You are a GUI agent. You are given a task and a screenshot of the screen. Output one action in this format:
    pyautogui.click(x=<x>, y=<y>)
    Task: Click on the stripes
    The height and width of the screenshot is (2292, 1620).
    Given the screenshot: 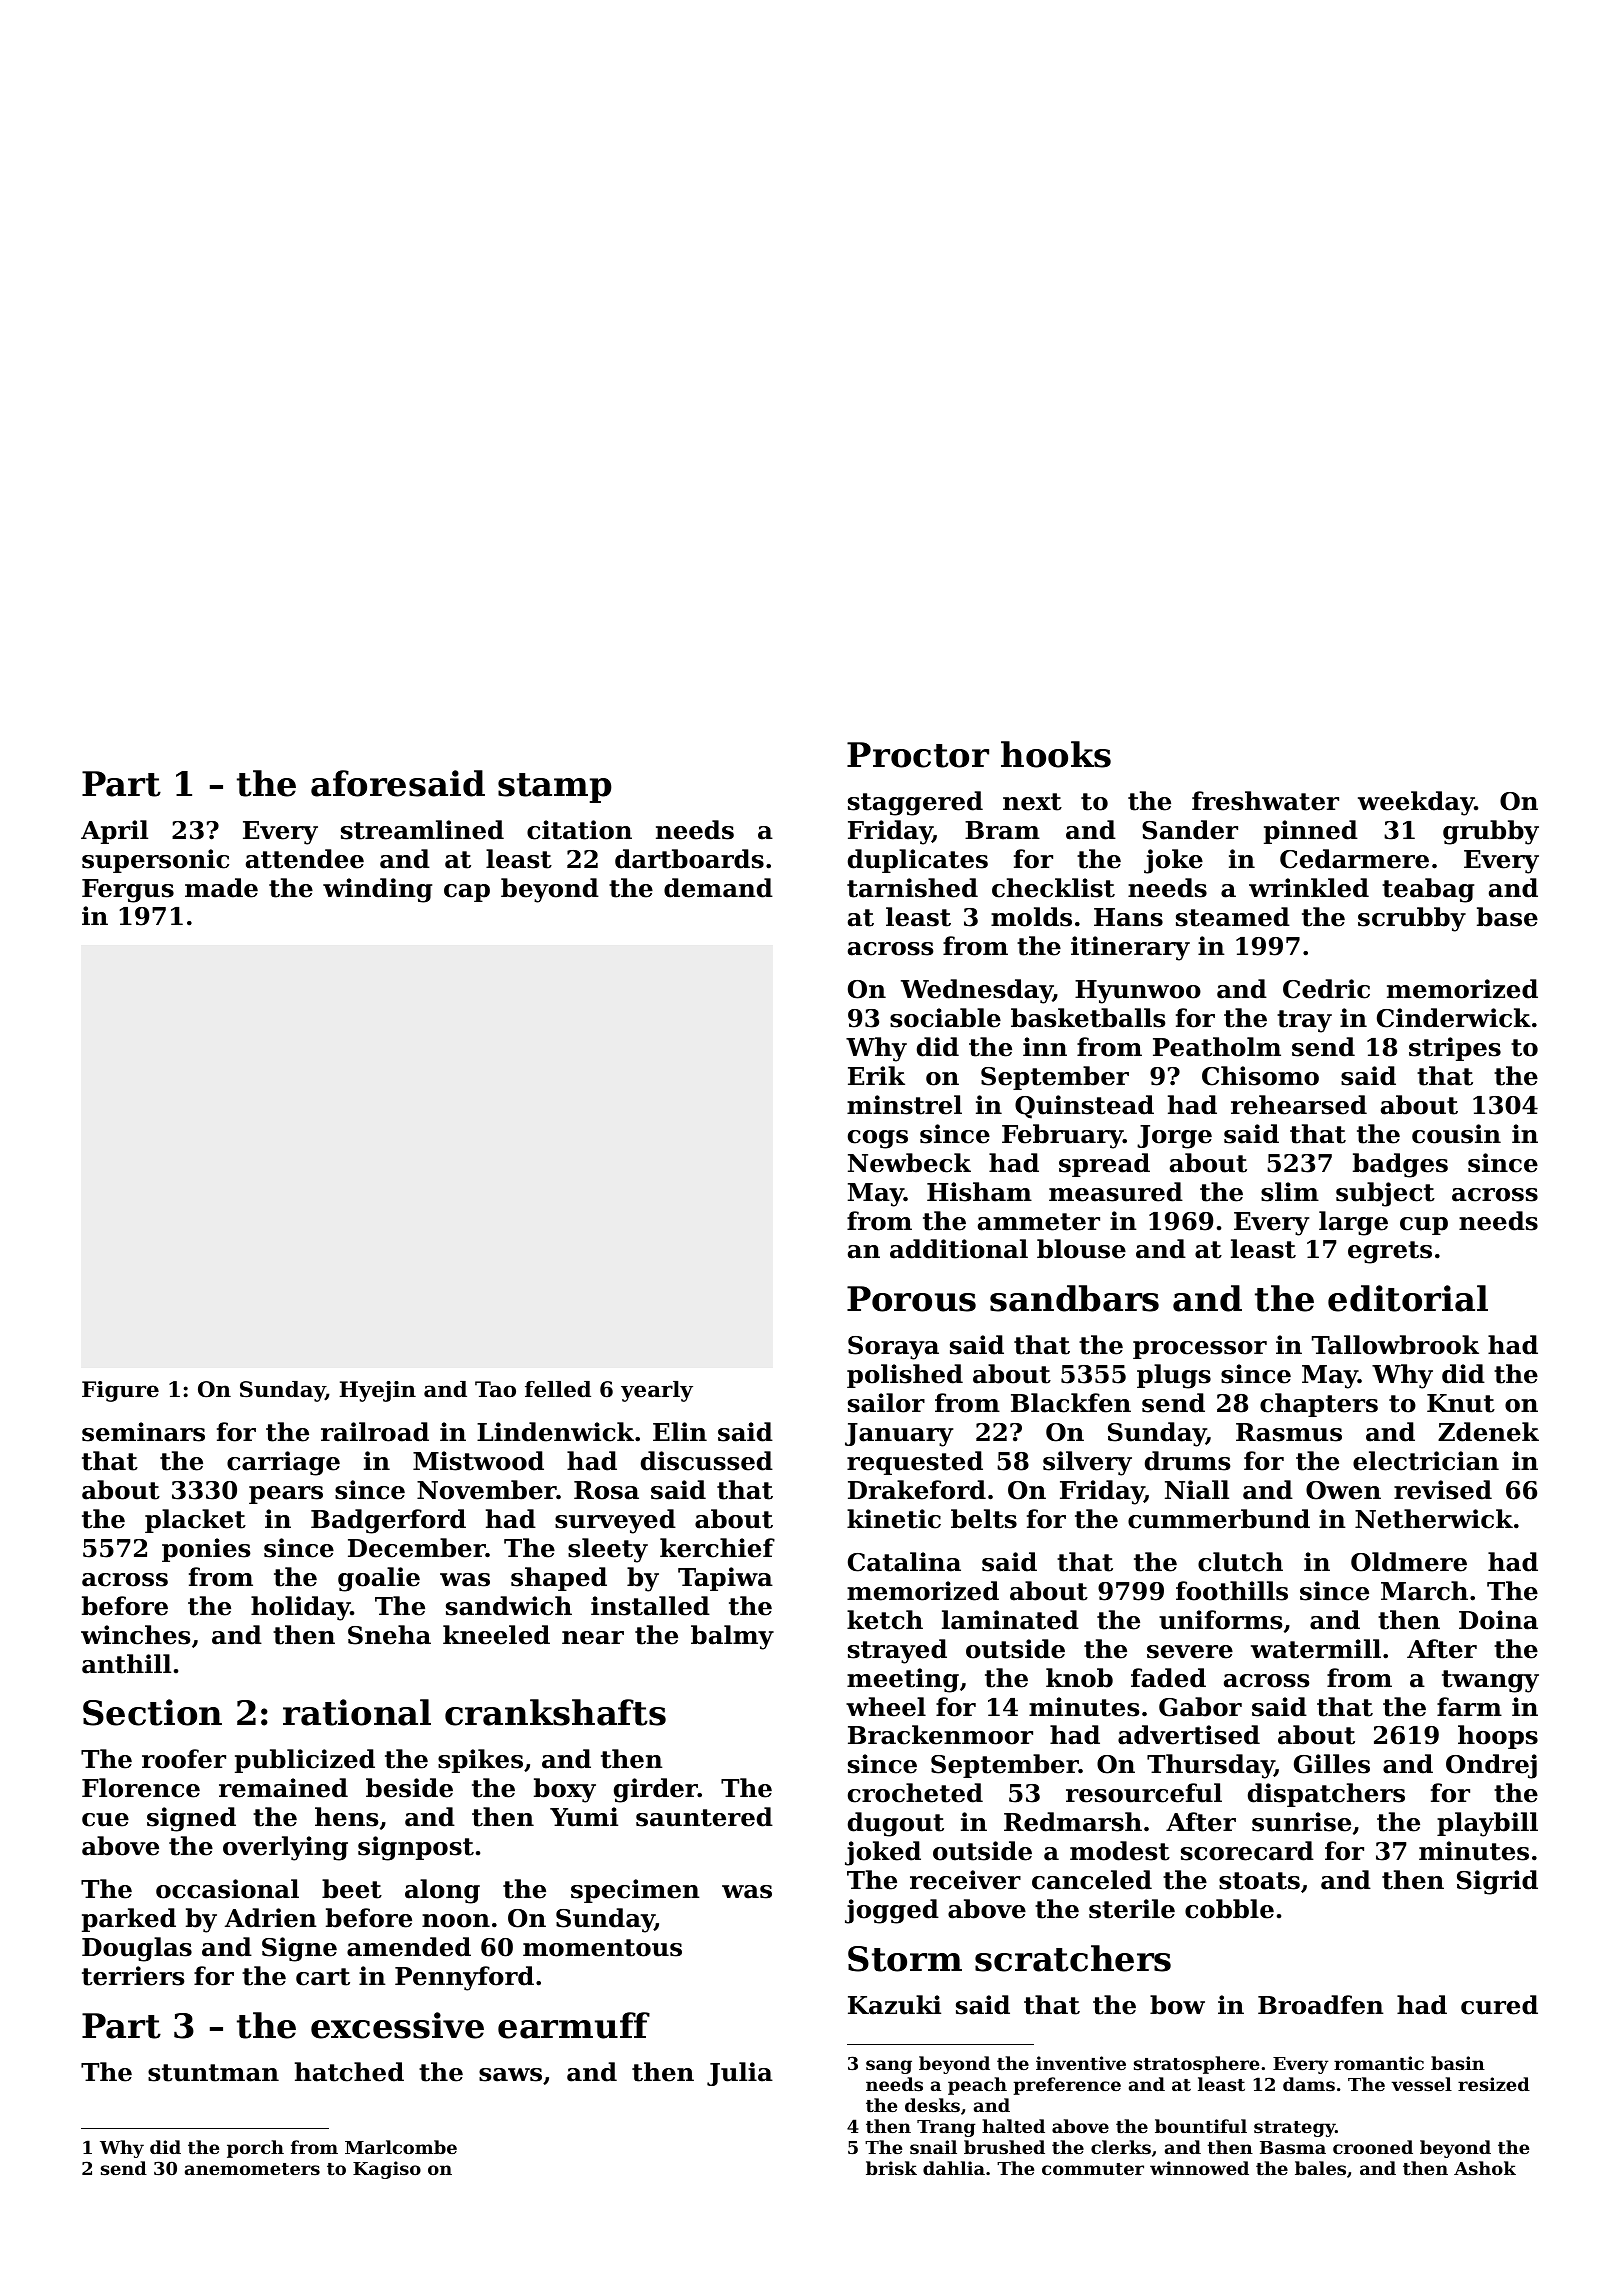 What is the action you would take?
    pyautogui.click(x=1455, y=1049)
